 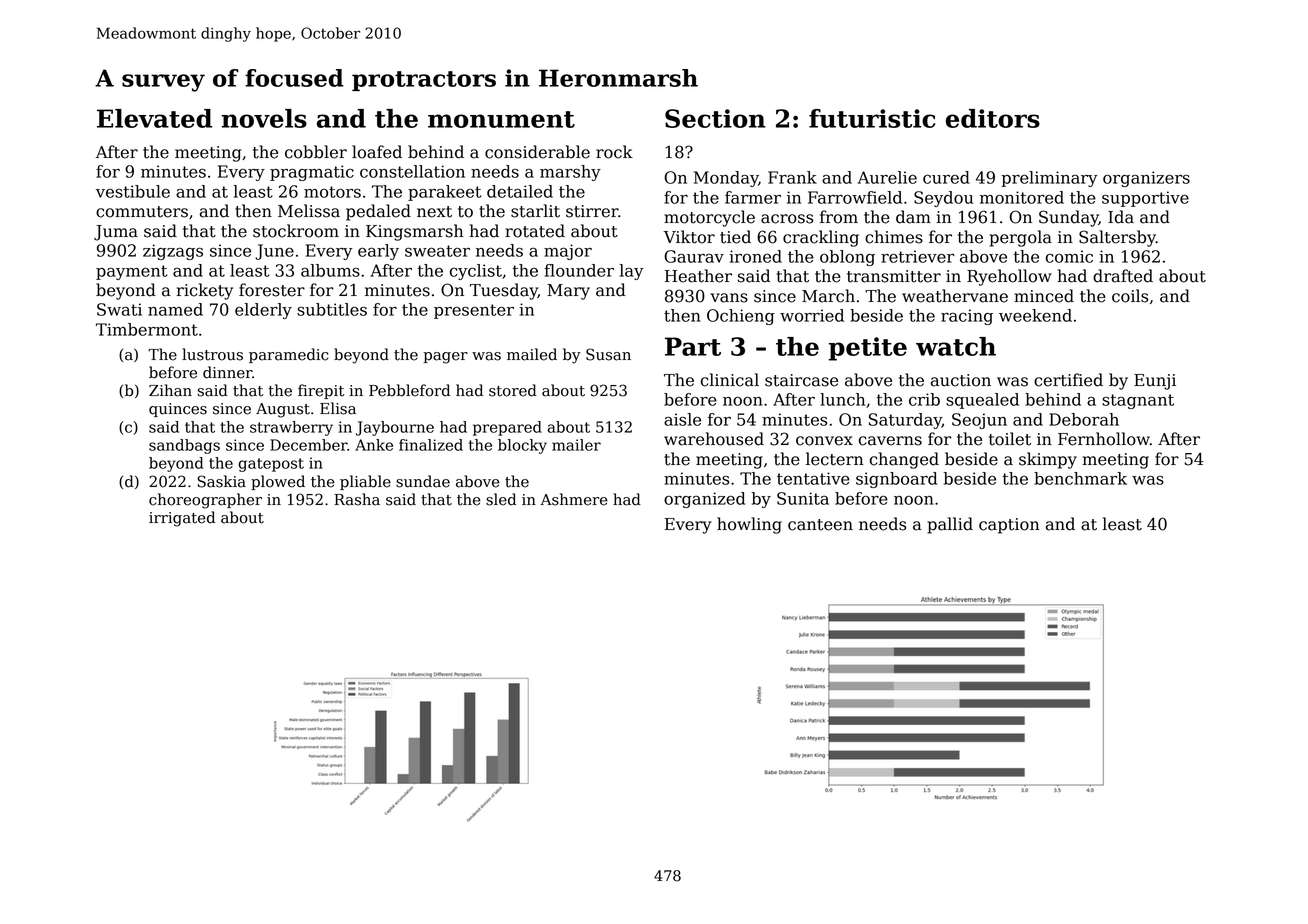 I want to click on changed, so click(x=904, y=460).
